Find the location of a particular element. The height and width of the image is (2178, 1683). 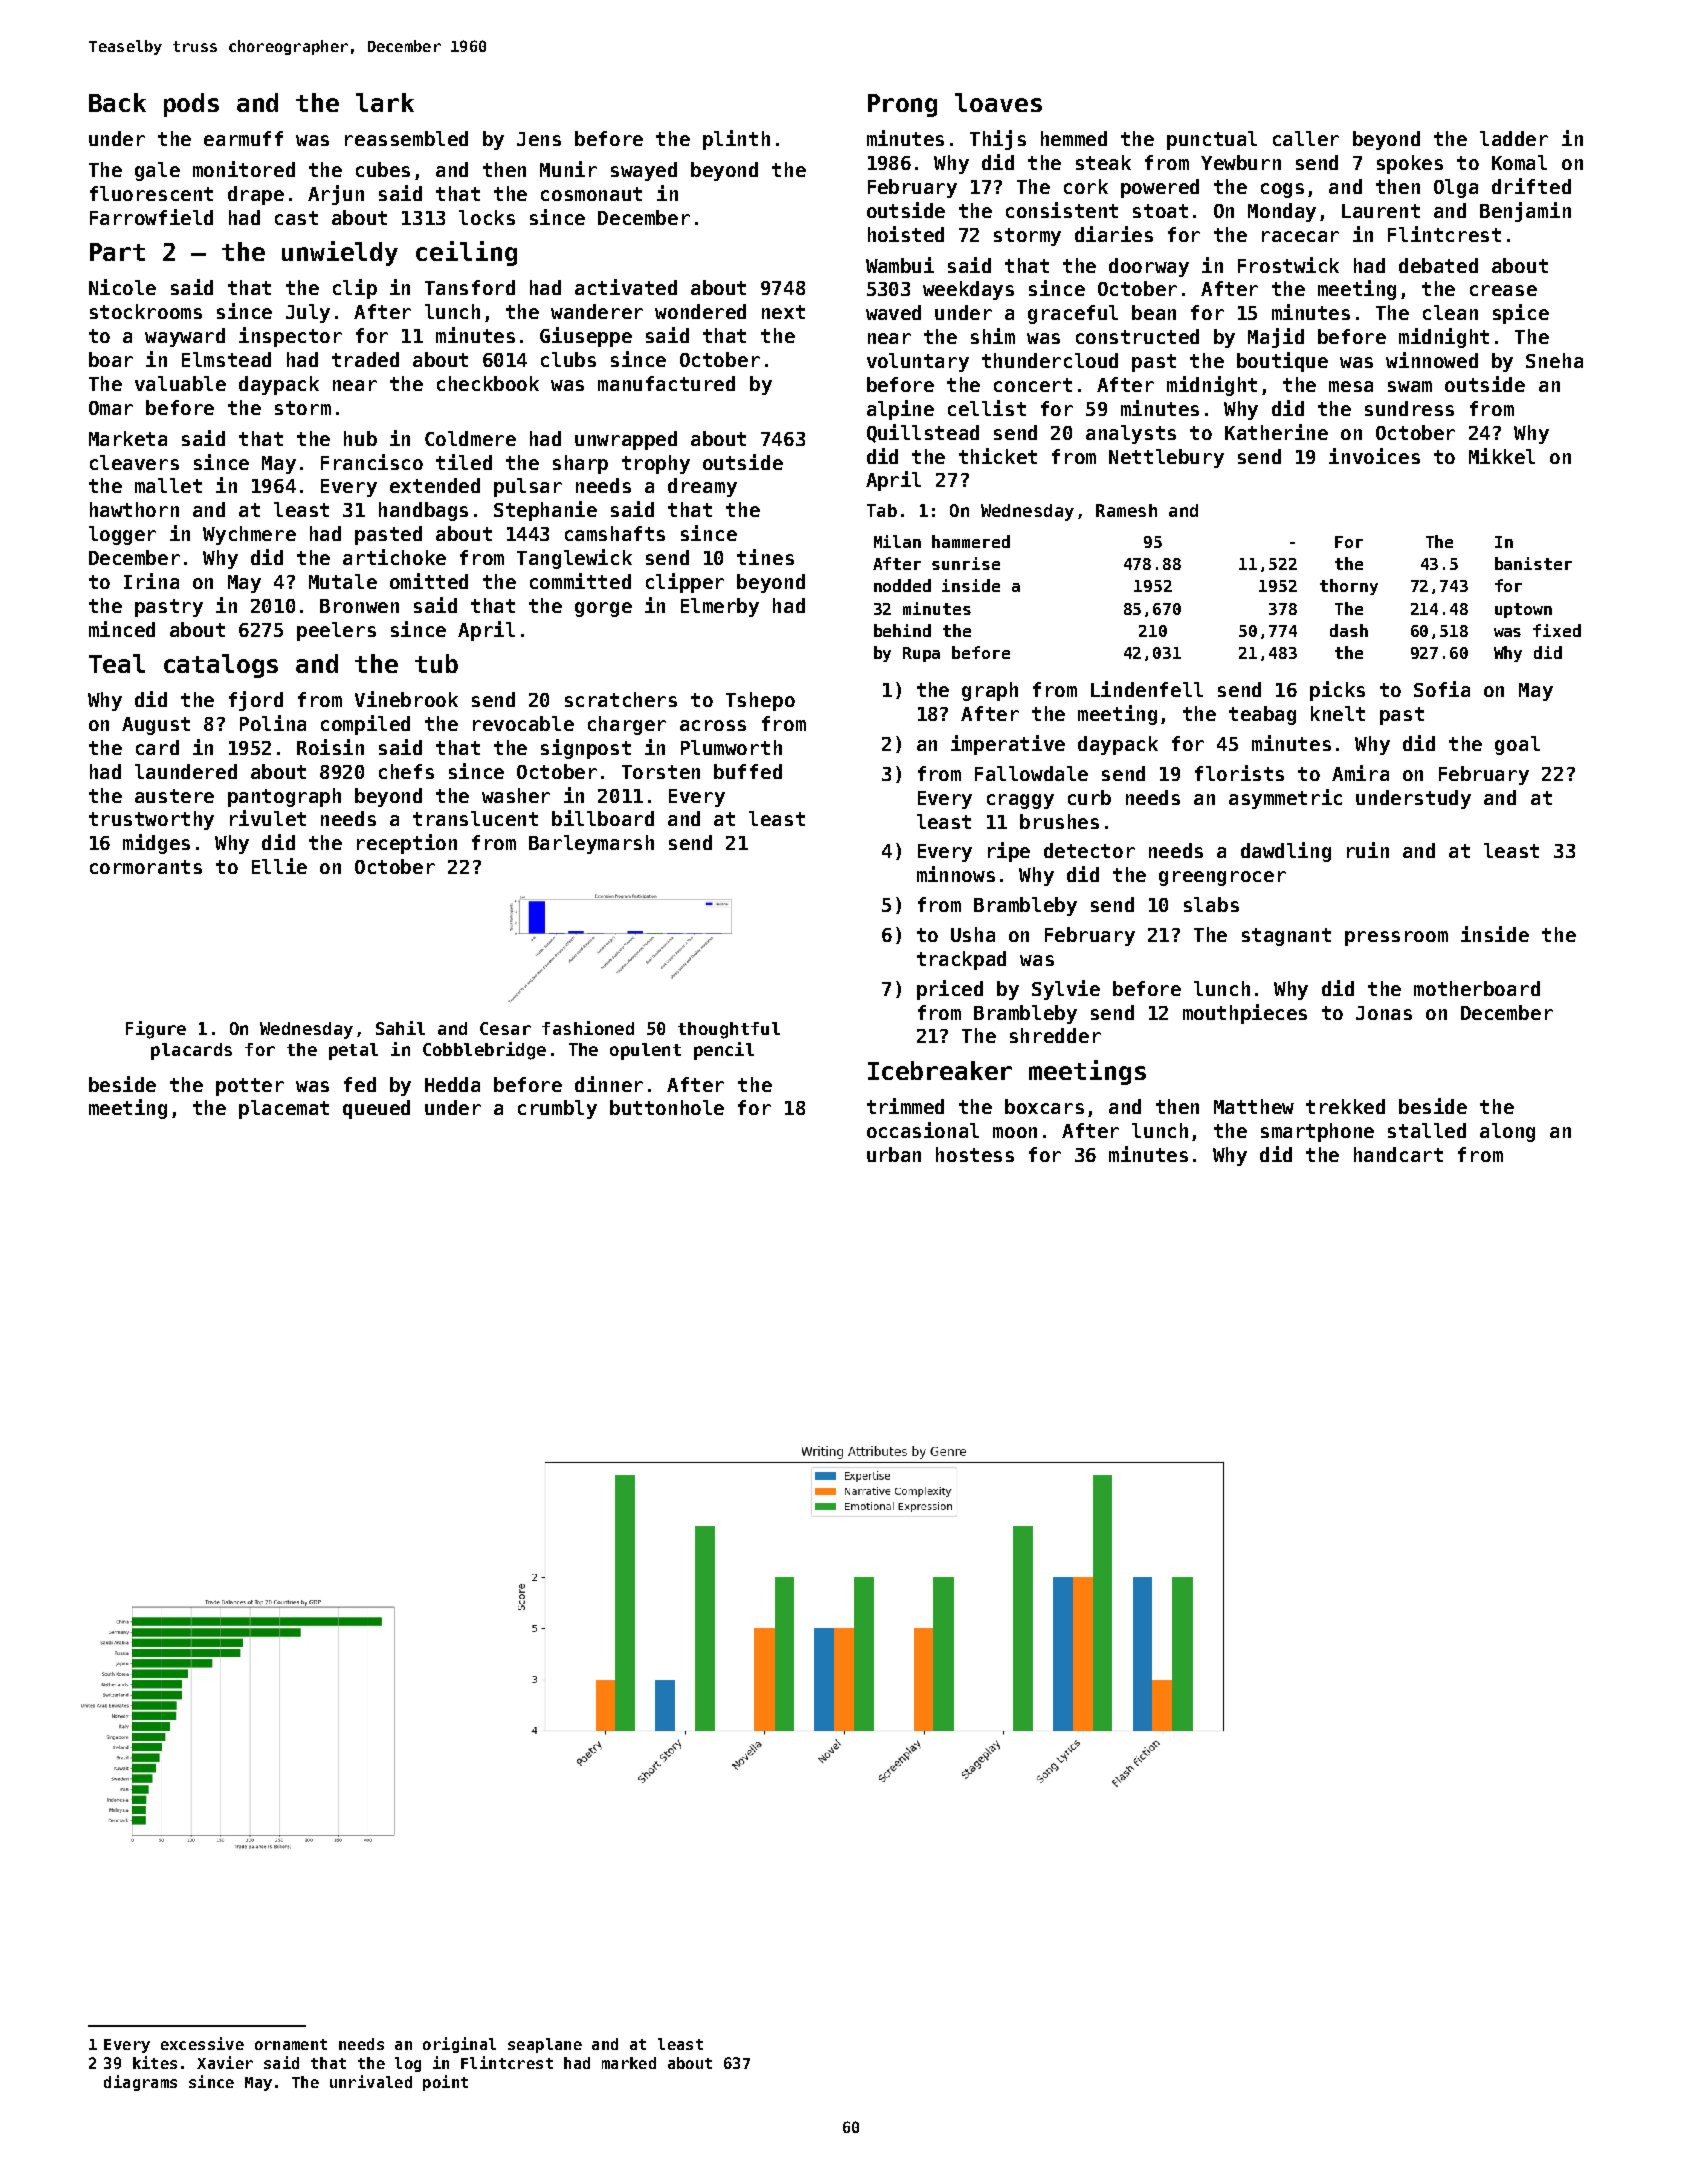

cubes is located at coordinates (383, 169).
